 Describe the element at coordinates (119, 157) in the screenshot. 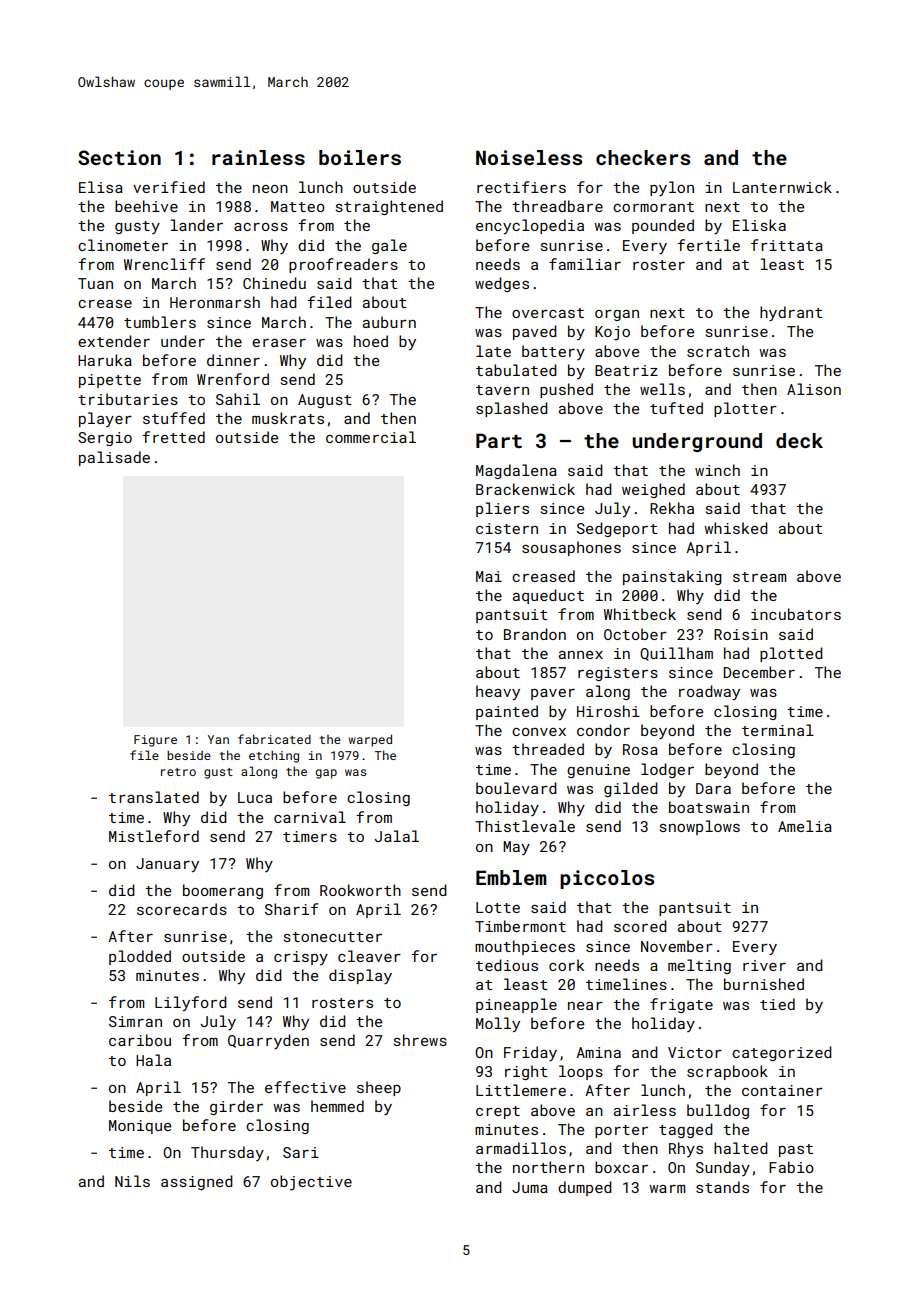

I see `Section` at that location.
